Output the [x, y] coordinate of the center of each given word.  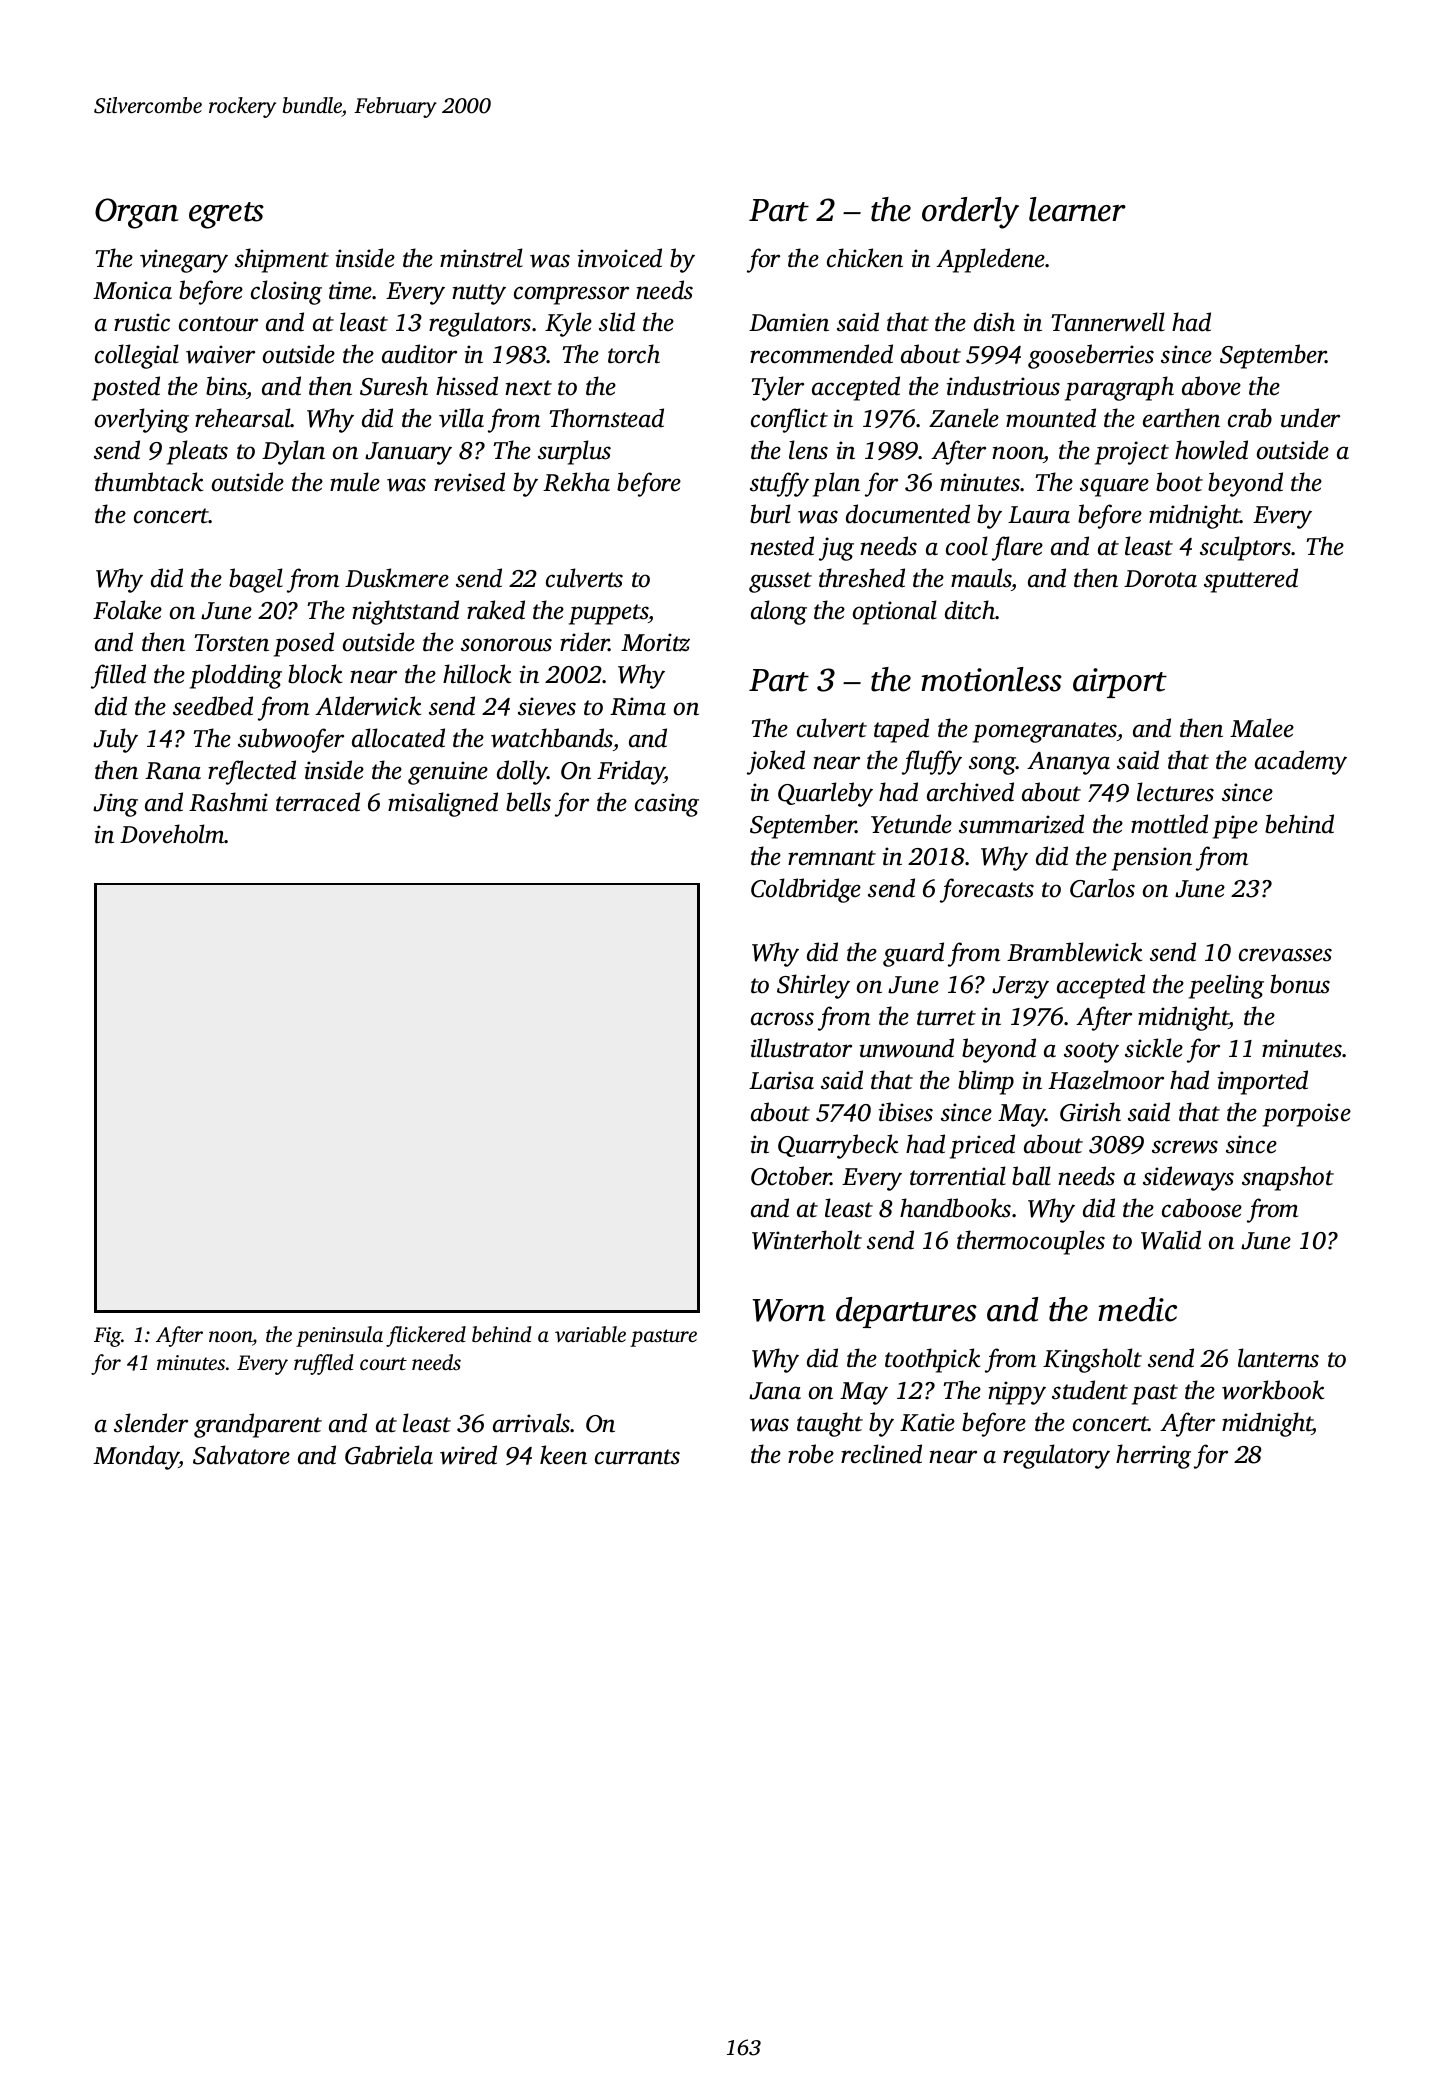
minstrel [481, 258]
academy [1301, 762]
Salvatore [241, 1455]
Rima [638, 706]
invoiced [620, 258]
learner [1077, 209]
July [115, 740]
